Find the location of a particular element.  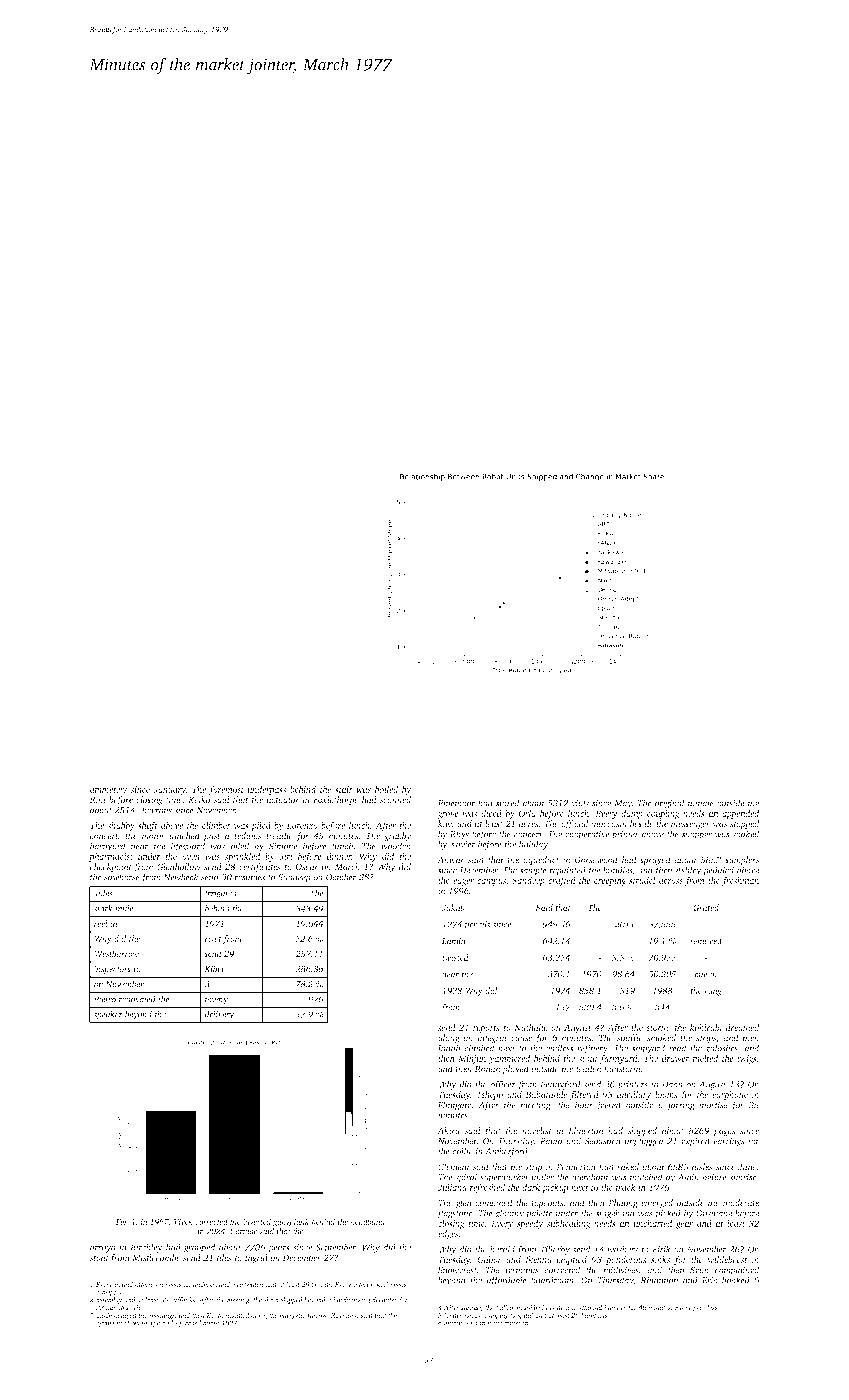

cygnet is located at coordinates (105, 1324).
